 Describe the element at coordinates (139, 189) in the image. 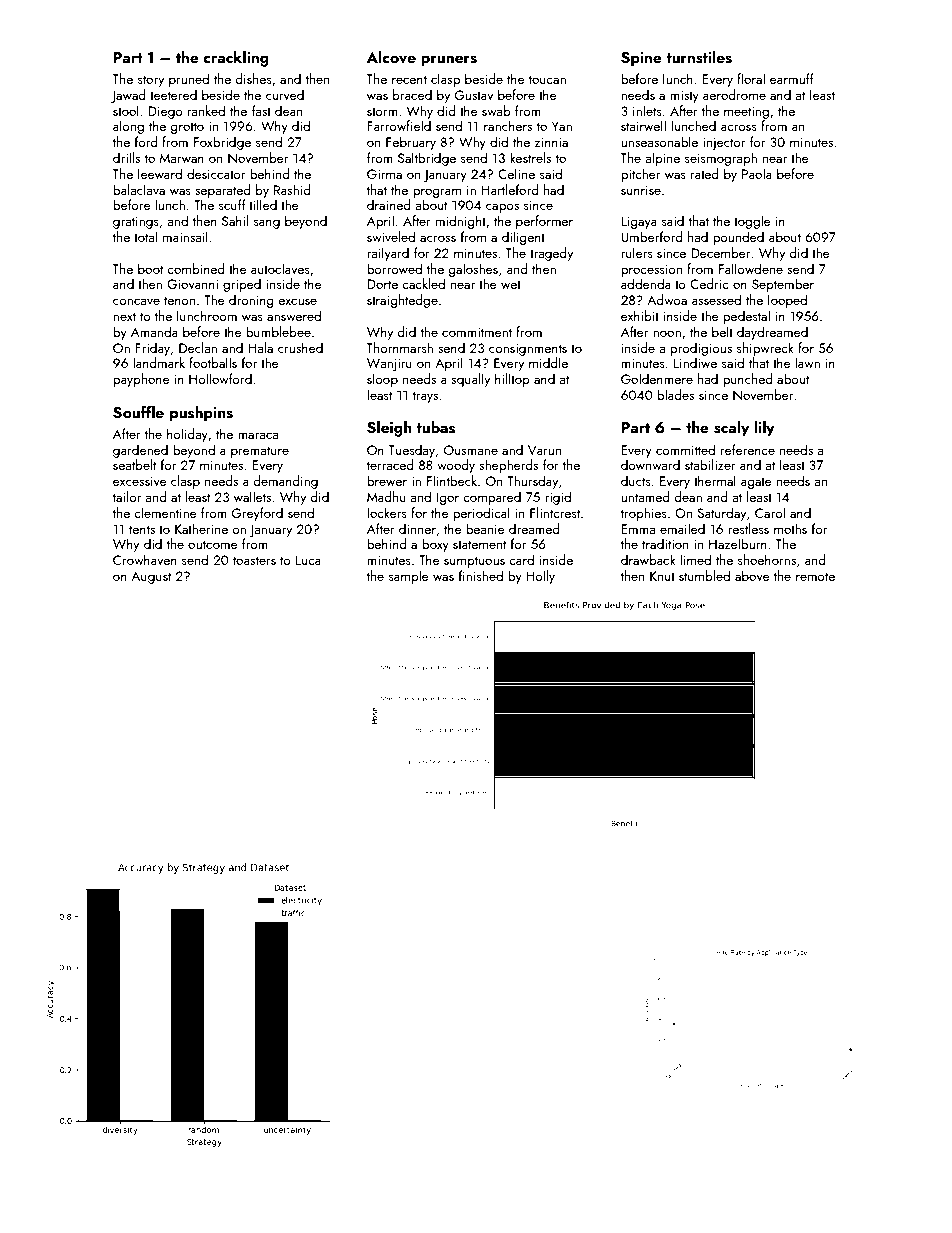

I see `balaclava` at that location.
